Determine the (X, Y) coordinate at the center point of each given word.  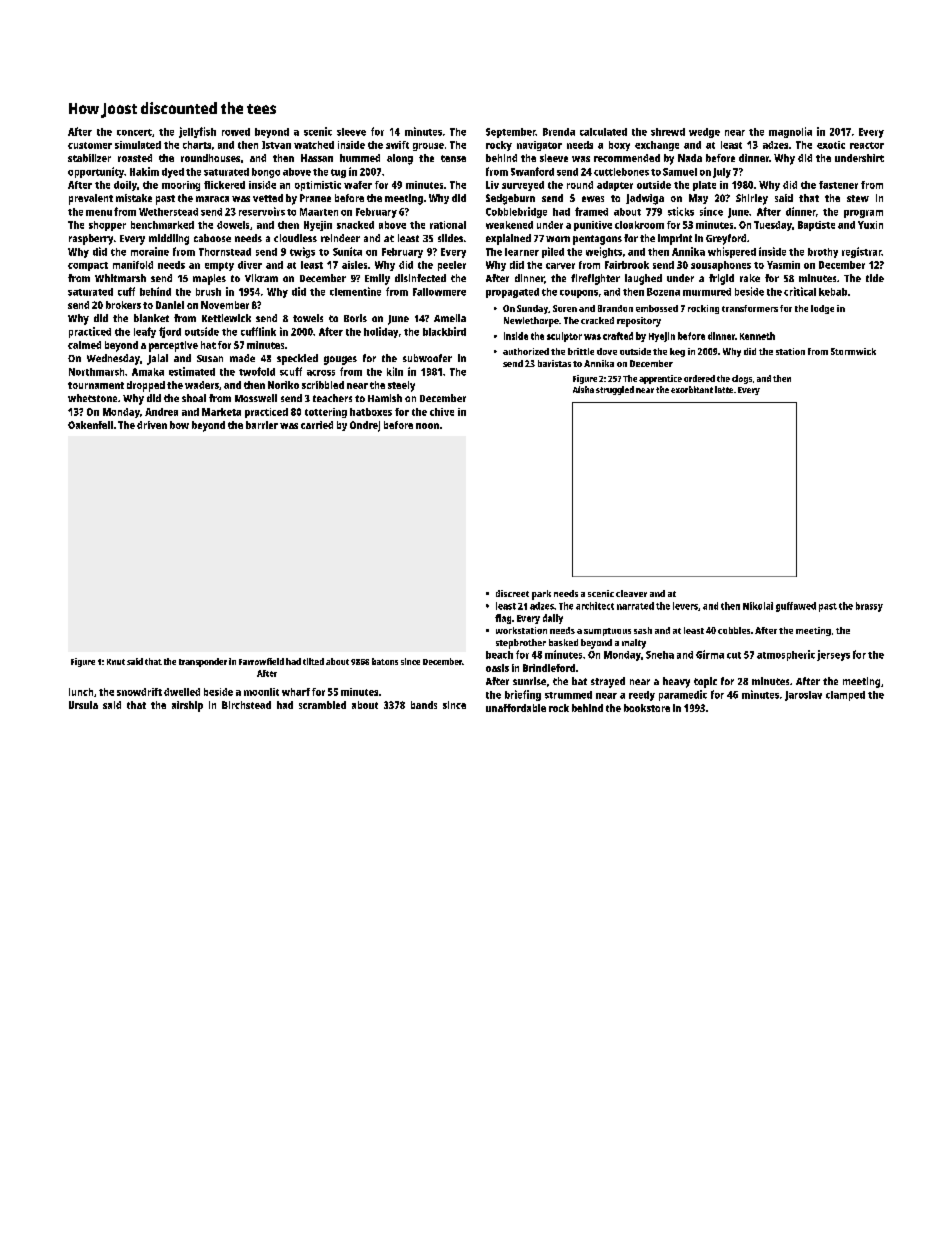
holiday (381, 332)
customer (90, 145)
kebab (833, 292)
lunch (81, 692)
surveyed (523, 186)
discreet (512, 593)
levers (685, 606)
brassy (869, 607)
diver (250, 265)
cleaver (631, 593)
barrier (262, 425)
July (722, 173)
